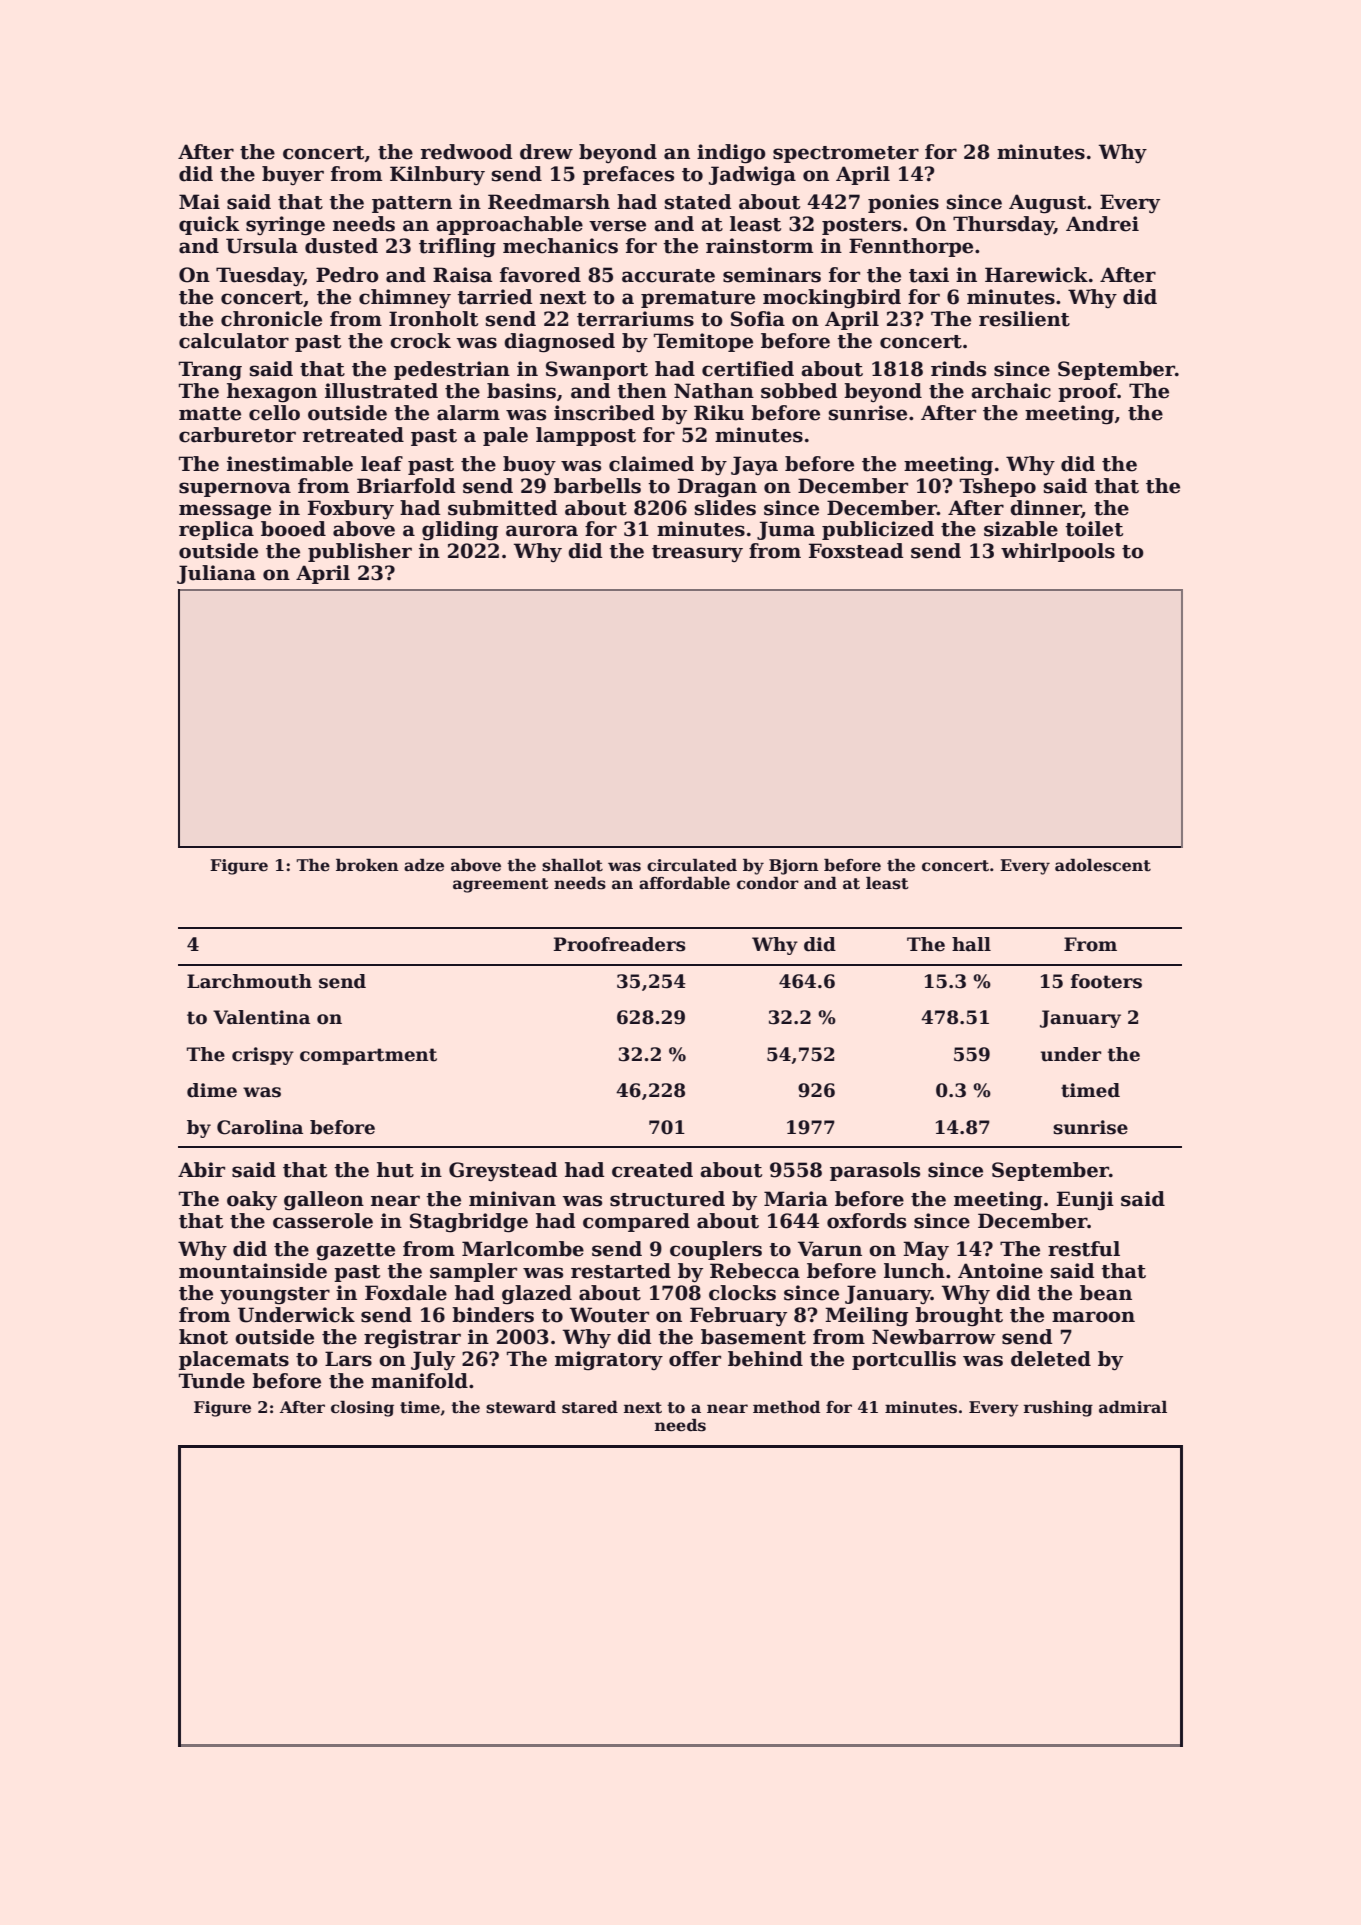 Image resolution: width=1361 pixels, height=1925 pixels. What do you see at coordinates (382, 464) in the screenshot?
I see `leaf` at bounding box center [382, 464].
